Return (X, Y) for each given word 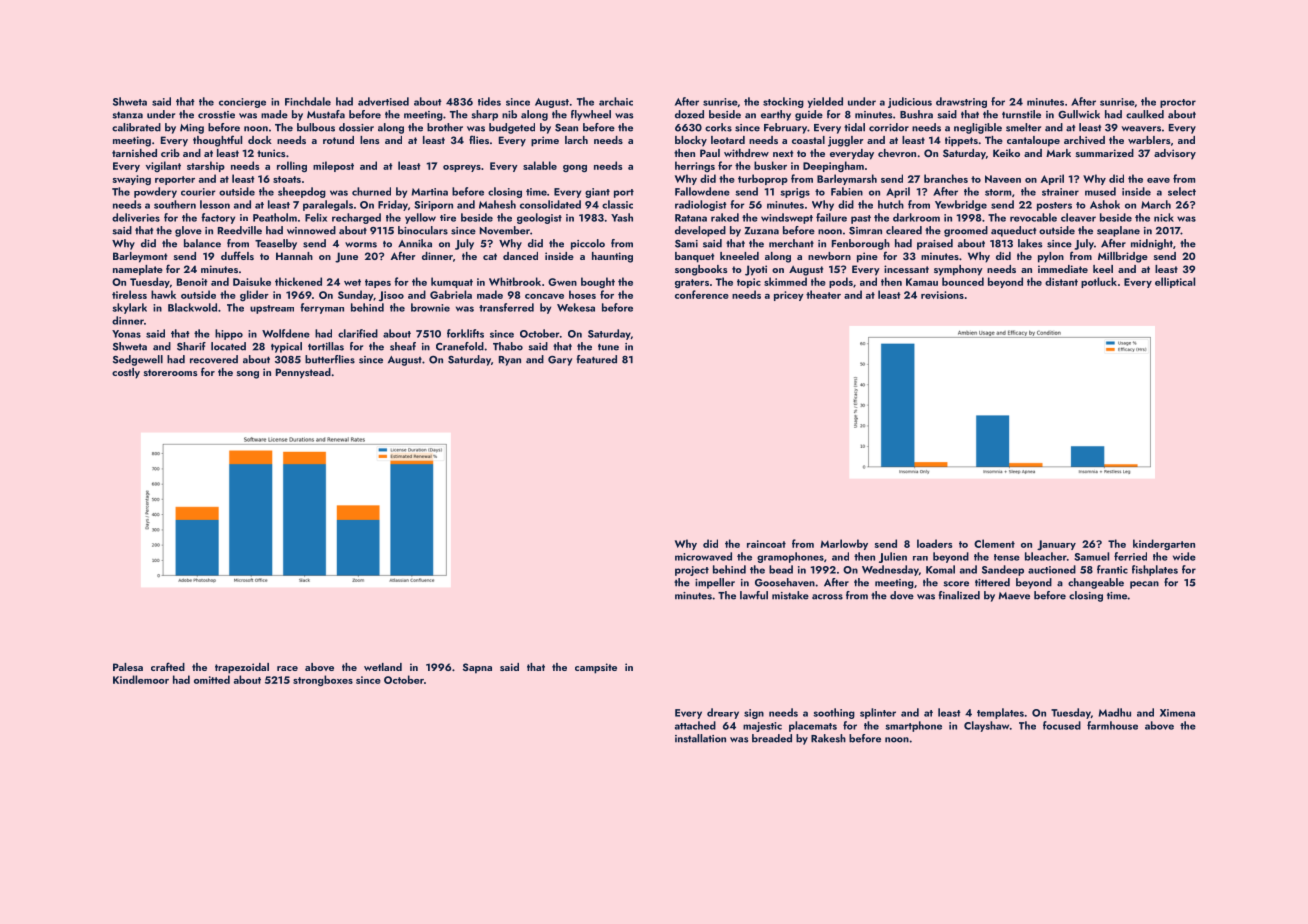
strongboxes (323, 680)
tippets (961, 141)
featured (597, 359)
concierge (242, 103)
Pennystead (303, 373)
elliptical (1175, 282)
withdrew (746, 153)
